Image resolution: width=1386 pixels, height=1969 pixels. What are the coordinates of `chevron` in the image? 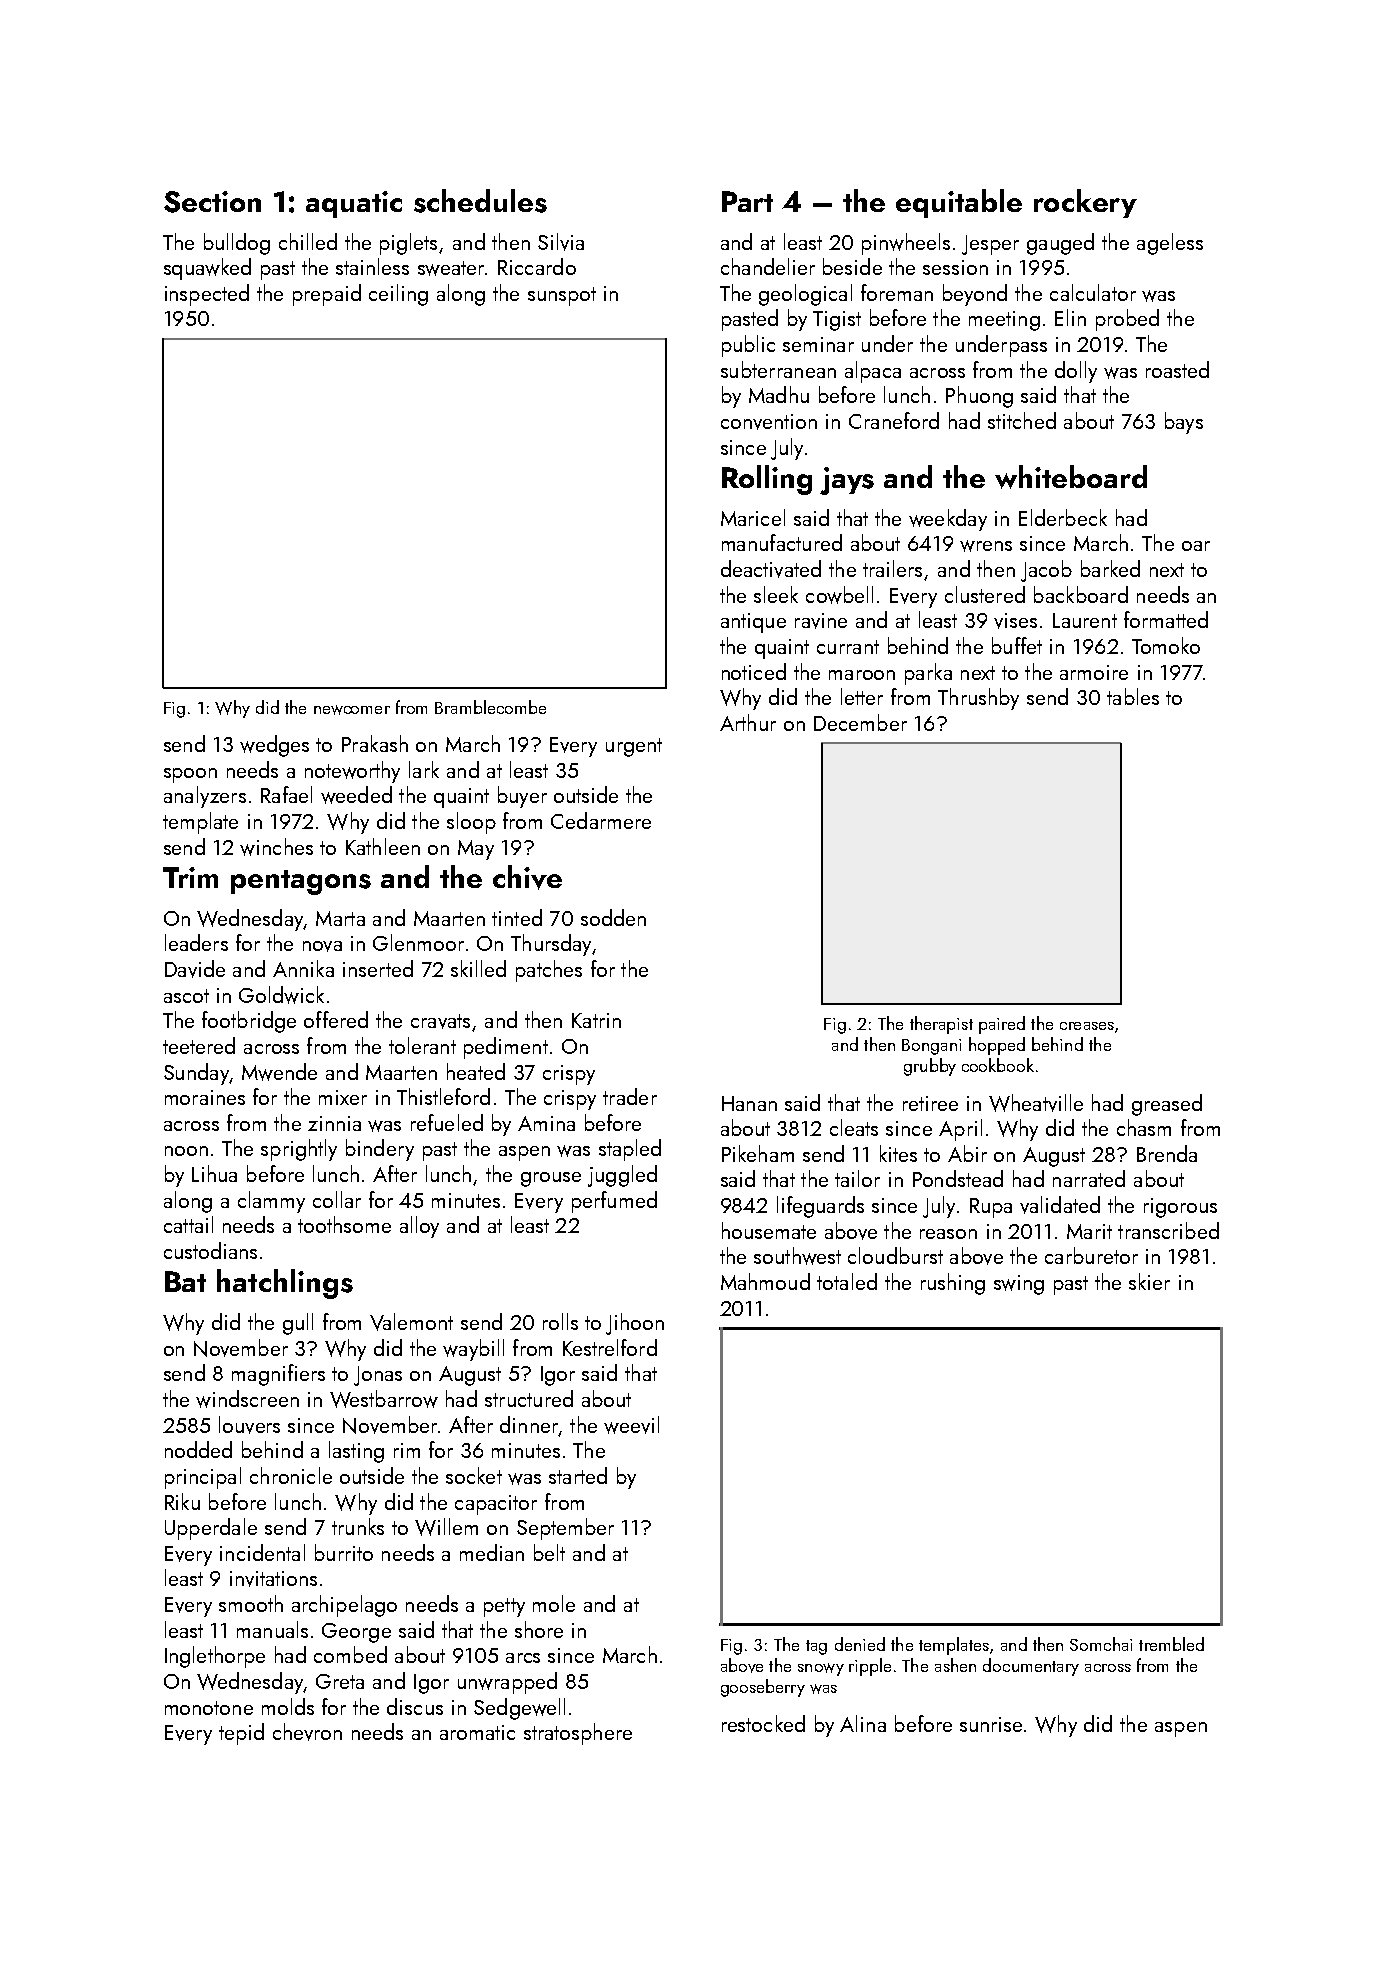 It's located at (307, 1732).
